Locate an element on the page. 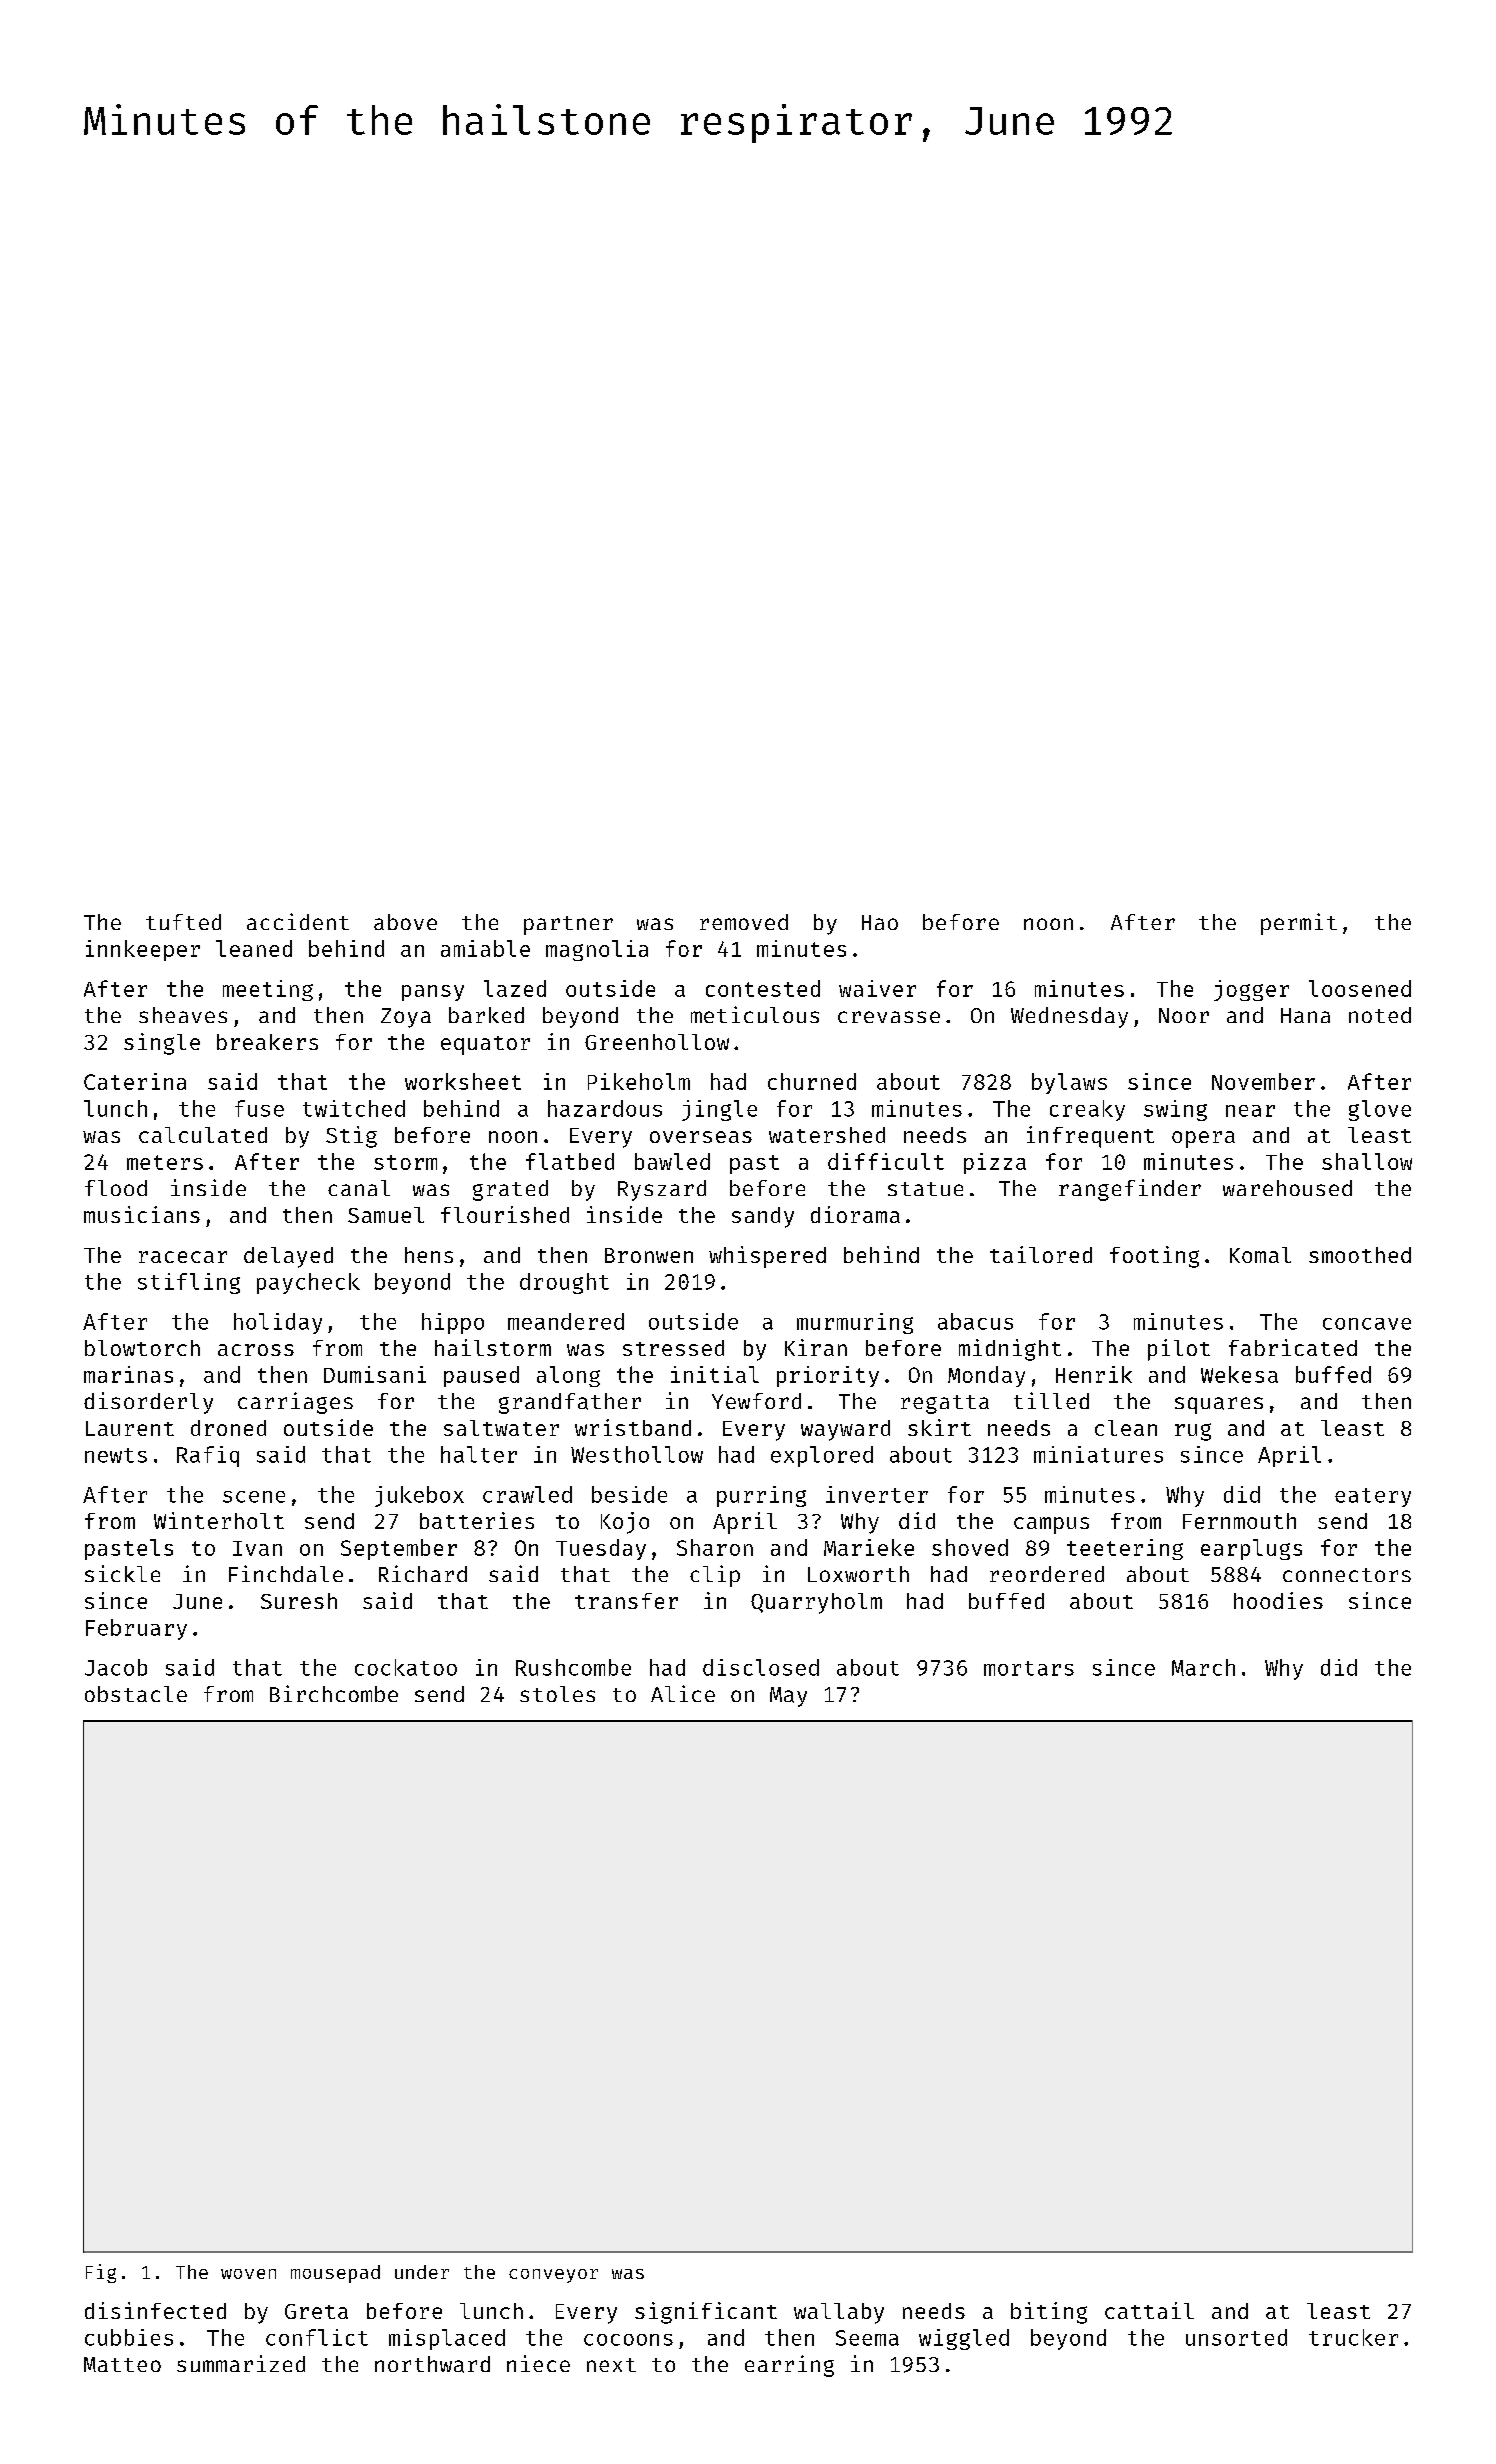  cockatoo is located at coordinates (406, 1667).
